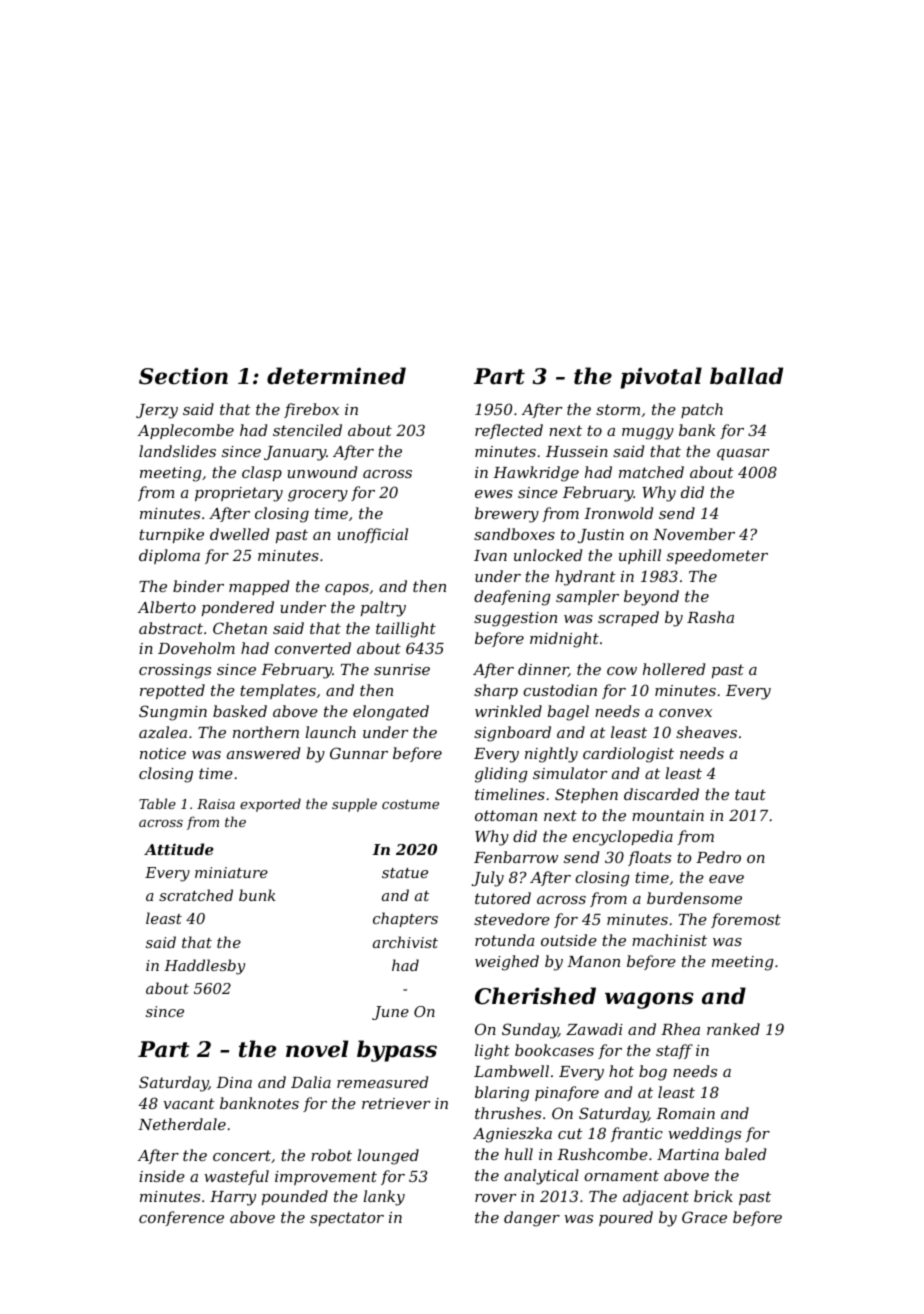 The image size is (924, 1314). Describe the element at coordinates (234, 1082) in the screenshot. I see `Dina` at that location.
